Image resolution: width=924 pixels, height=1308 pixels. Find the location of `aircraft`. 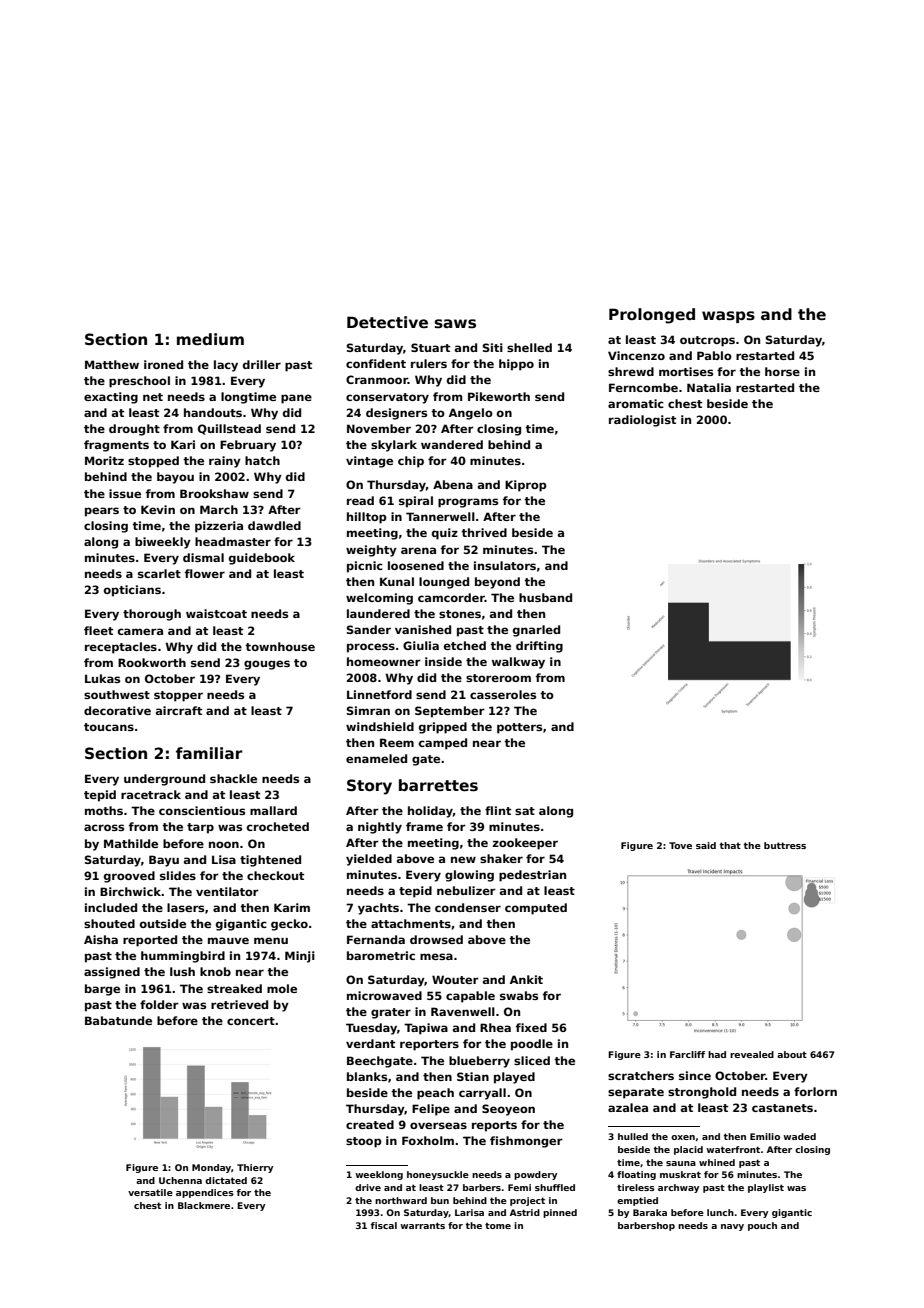

aircraft is located at coordinates (179, 710).
